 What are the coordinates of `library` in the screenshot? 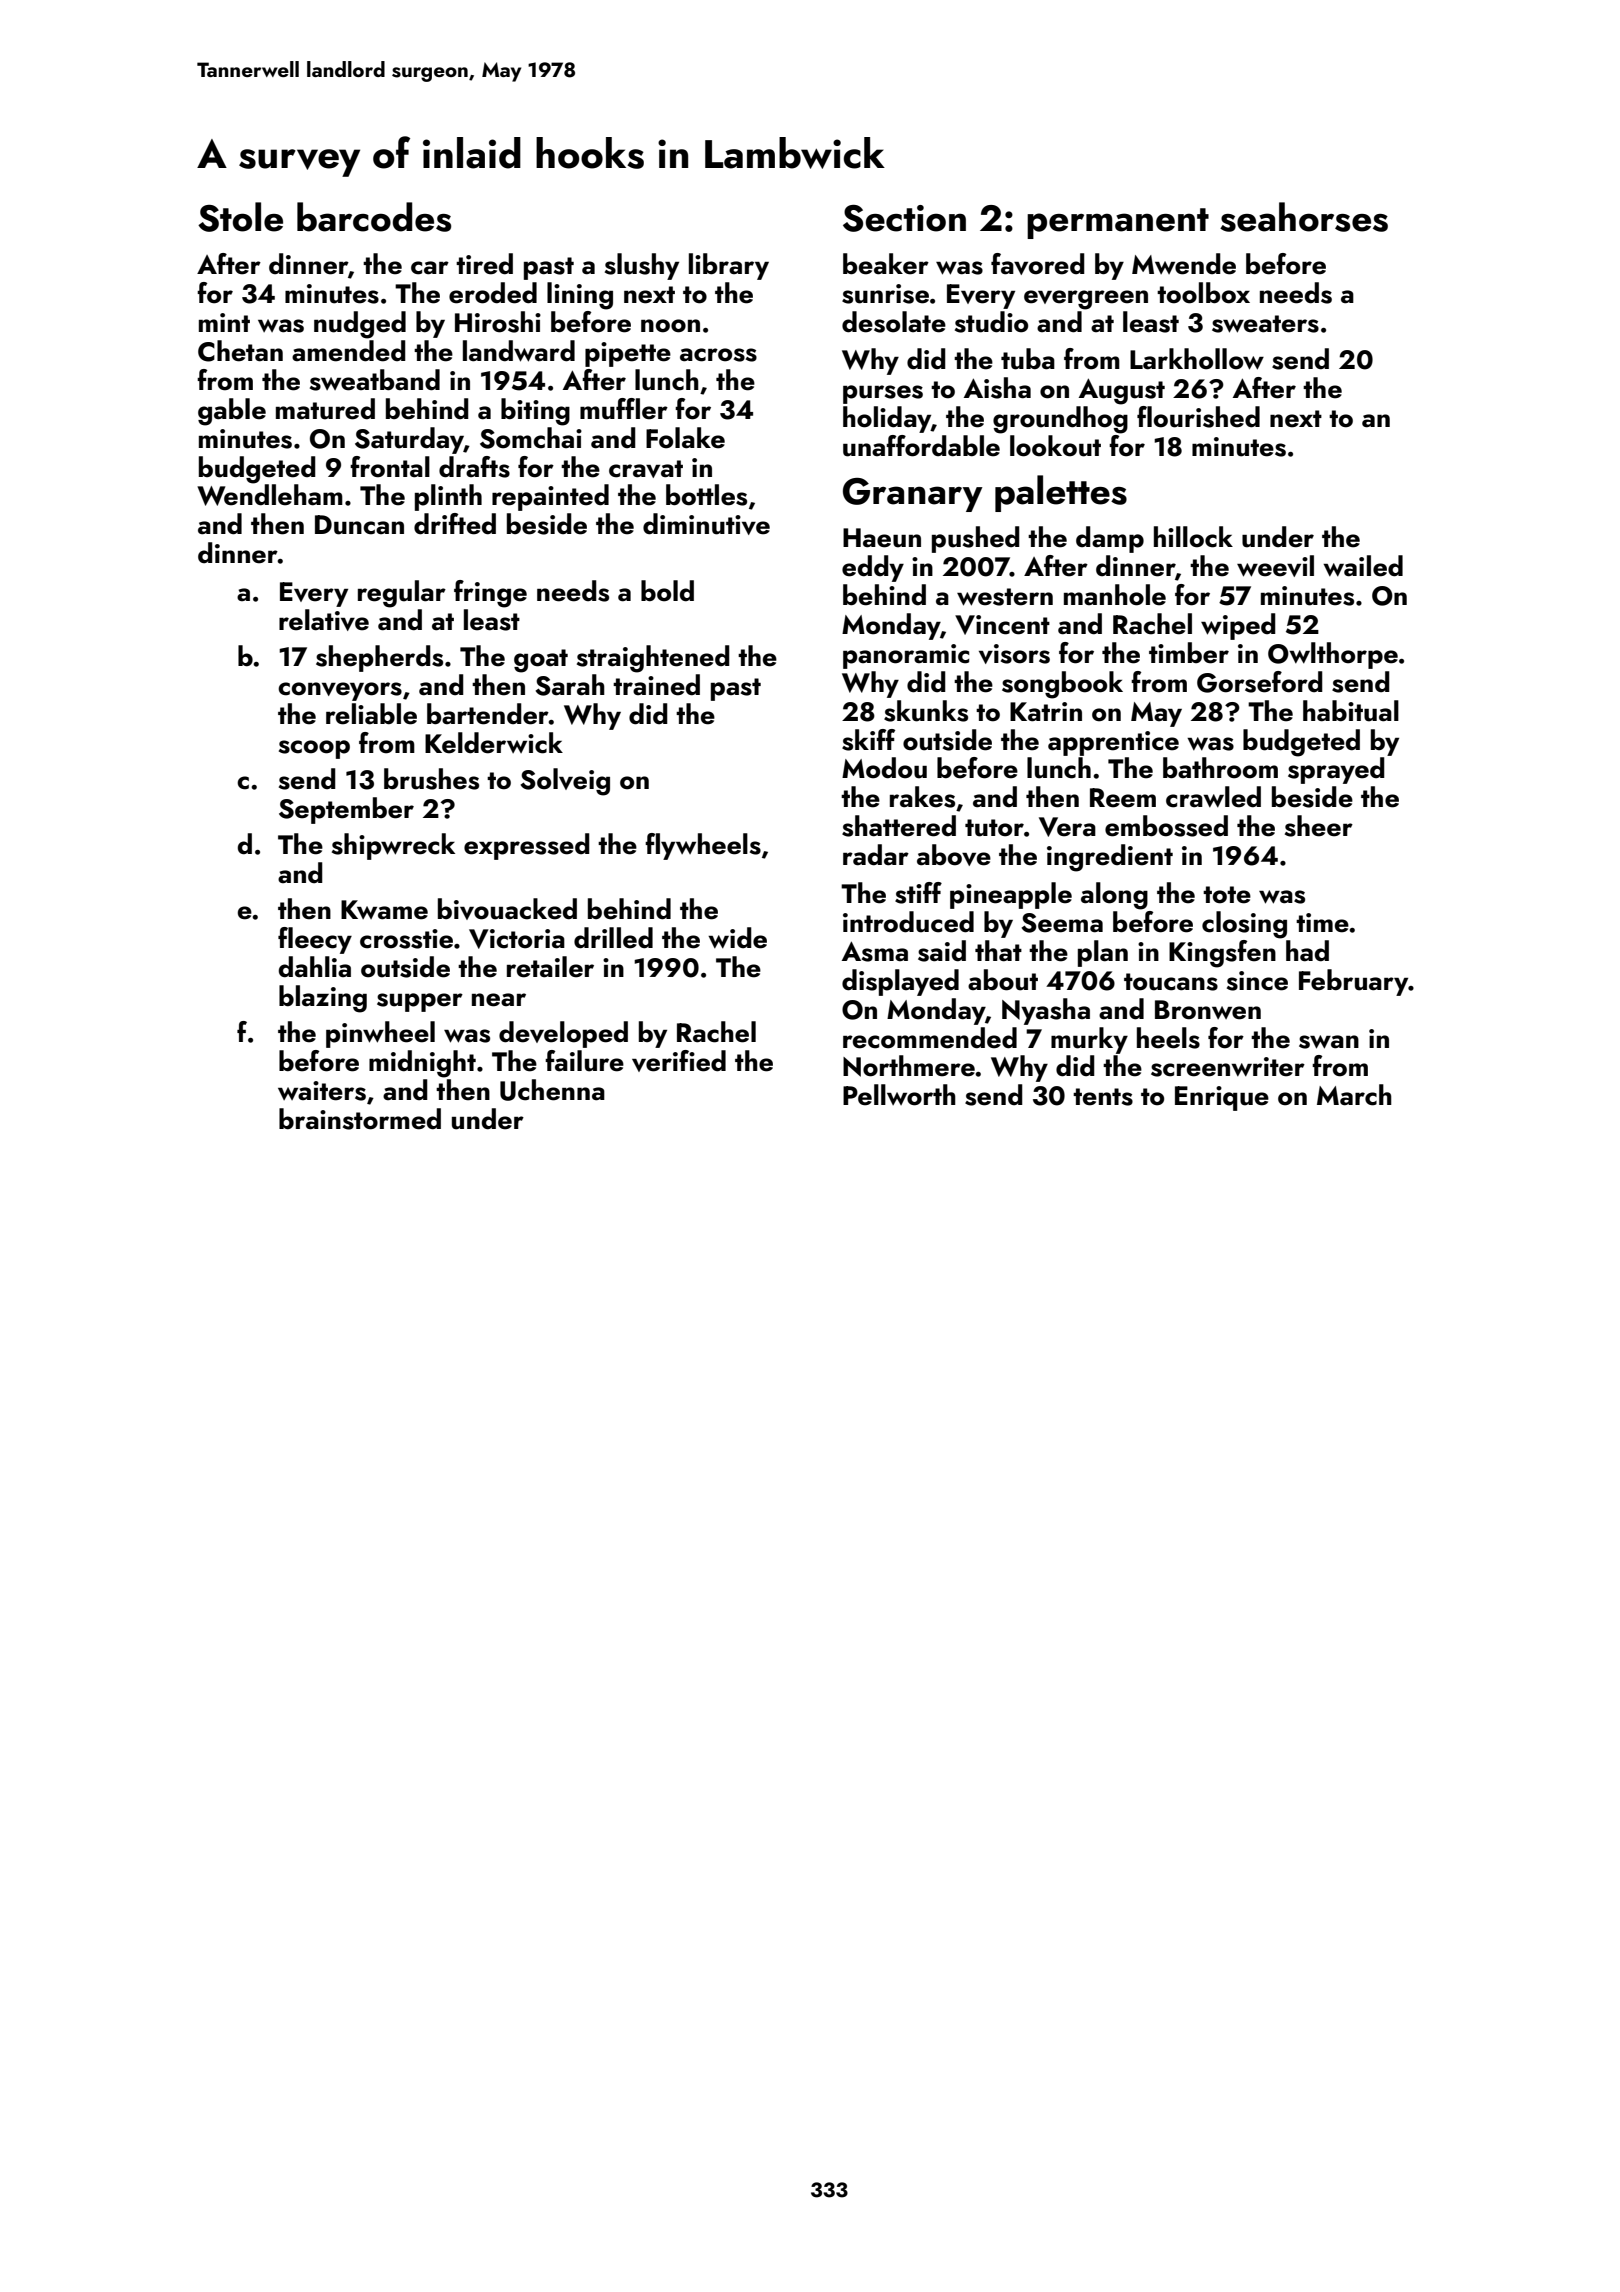 It's located at (729, 266).
